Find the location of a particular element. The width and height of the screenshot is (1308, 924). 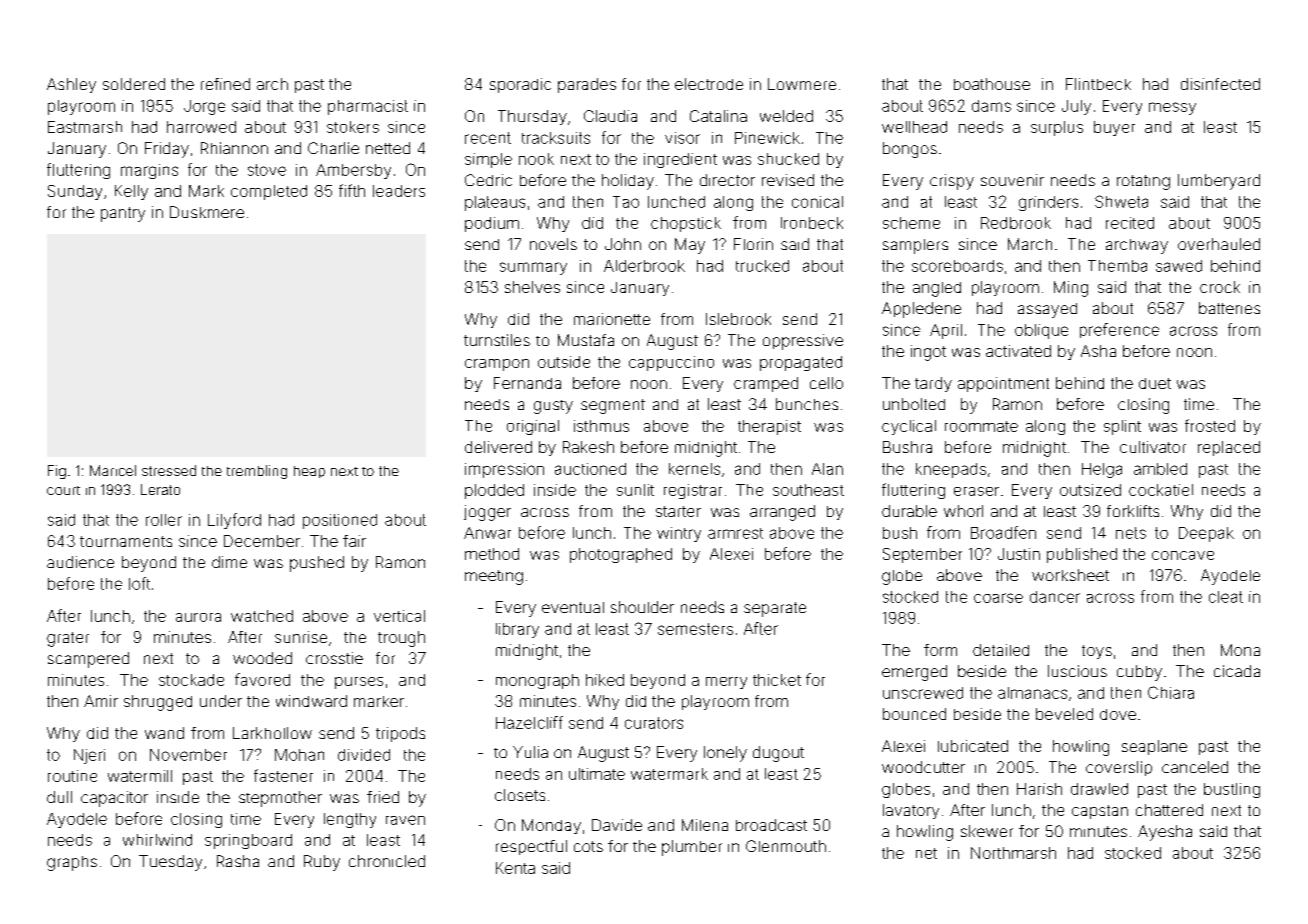

refined is located at coordinates (225, 84).
